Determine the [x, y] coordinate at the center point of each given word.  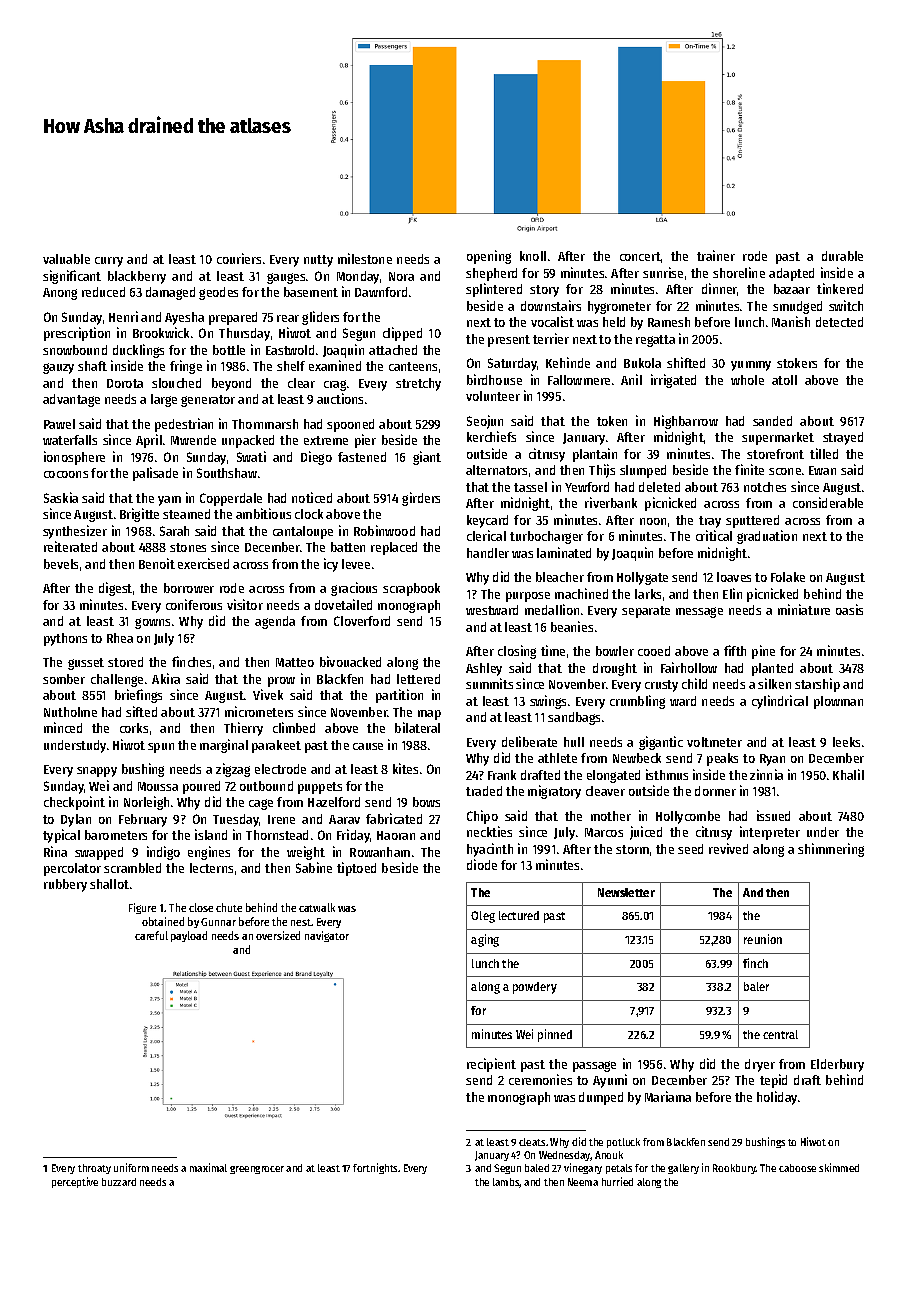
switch [846, 305]
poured [201, 787]
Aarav [344, 819]
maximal [208, 1167]
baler [756, 986]
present [509, 341]
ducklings [138, 351]
